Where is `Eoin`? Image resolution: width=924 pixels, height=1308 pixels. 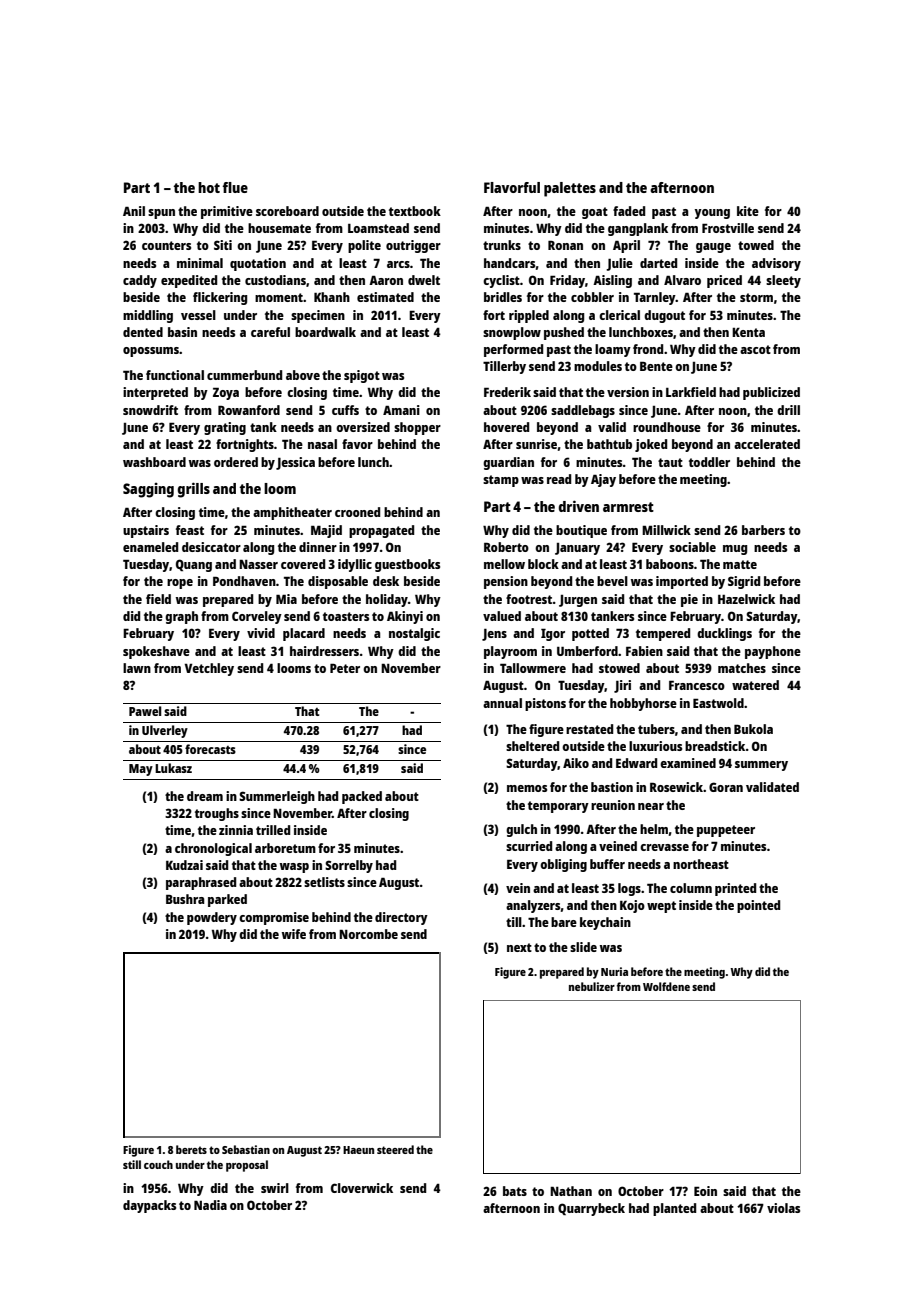 Eoin is located at coordinates (705, 1191).
